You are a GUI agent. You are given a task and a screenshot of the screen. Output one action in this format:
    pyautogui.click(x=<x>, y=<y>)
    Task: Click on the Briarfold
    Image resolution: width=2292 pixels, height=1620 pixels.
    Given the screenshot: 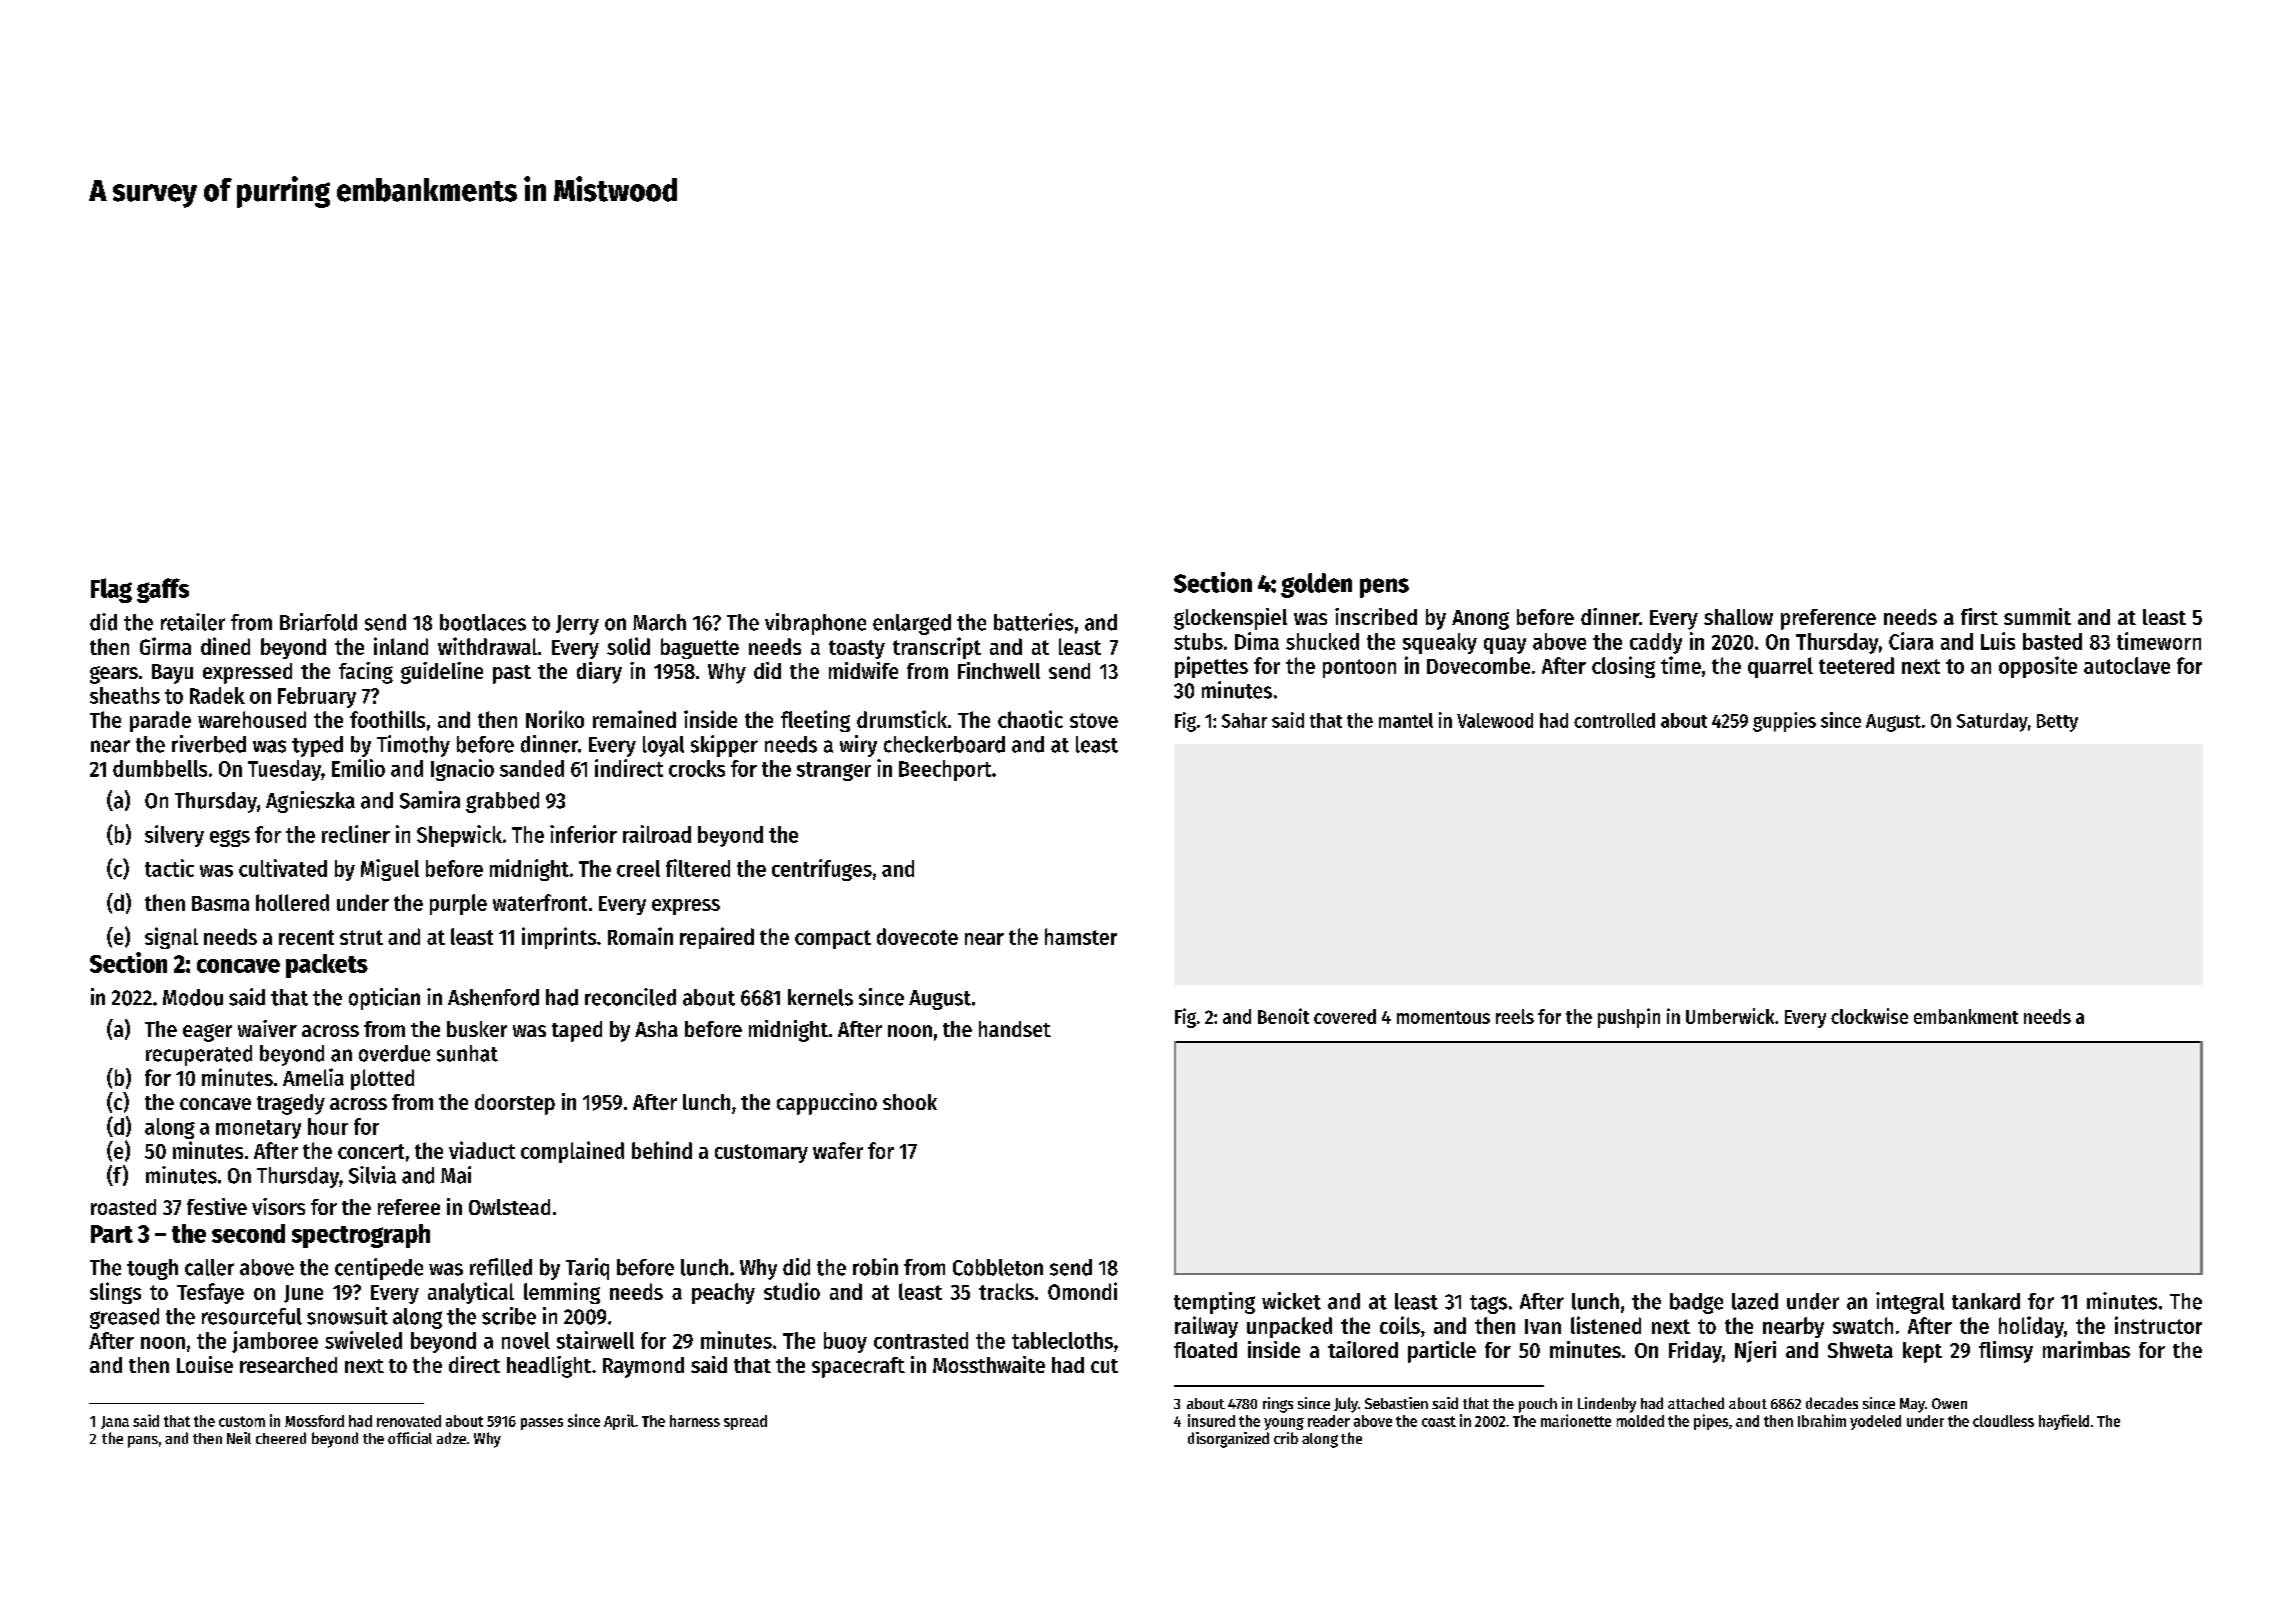 What is the action you would take?
    pyautogui.click(x=318, y=622)
